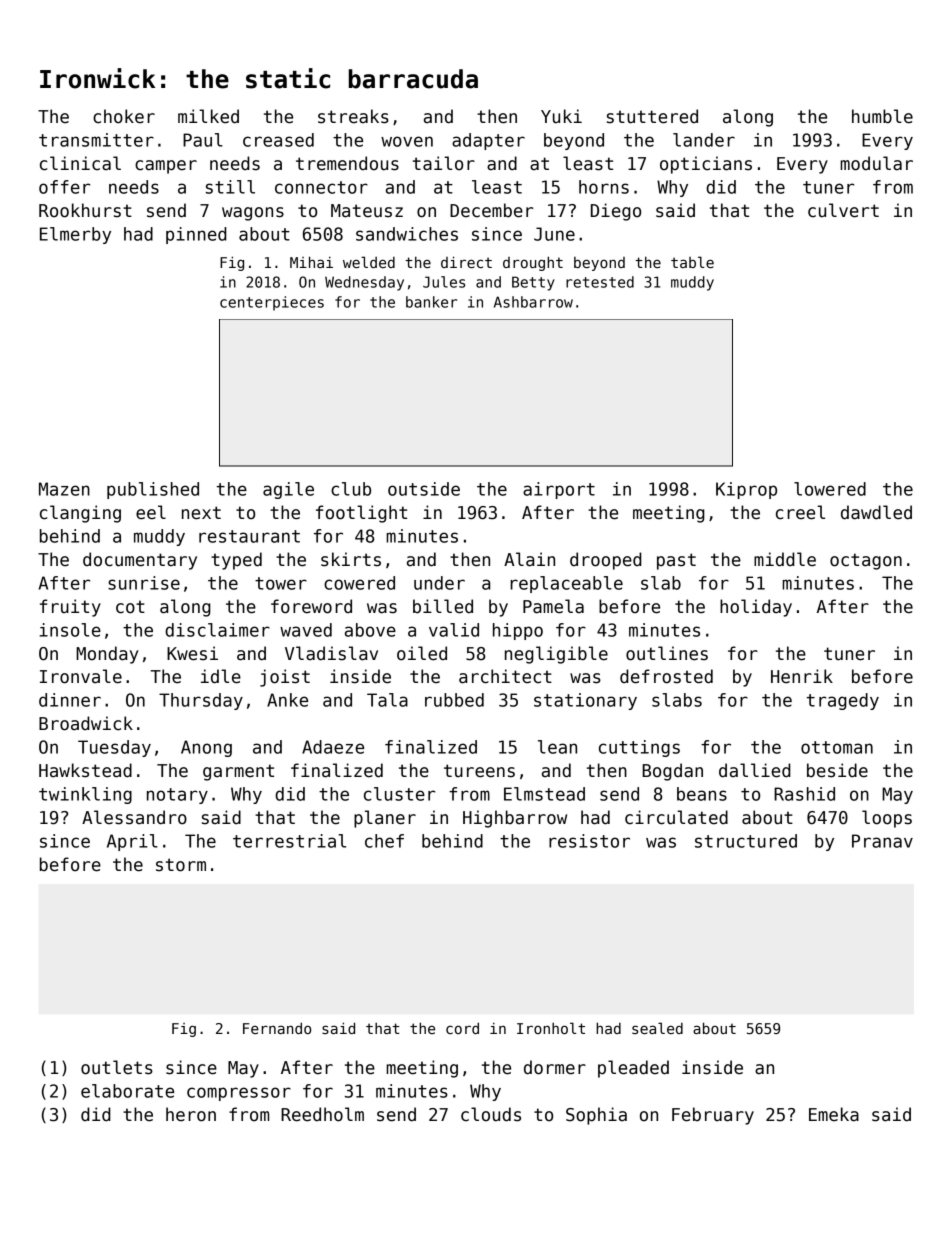 Image resolution: width=952 pixels, height=1233 pixels. What do you see at coordinates (676, 561) in the screenshot?
I see `past` at bounding box center [676, 561].
